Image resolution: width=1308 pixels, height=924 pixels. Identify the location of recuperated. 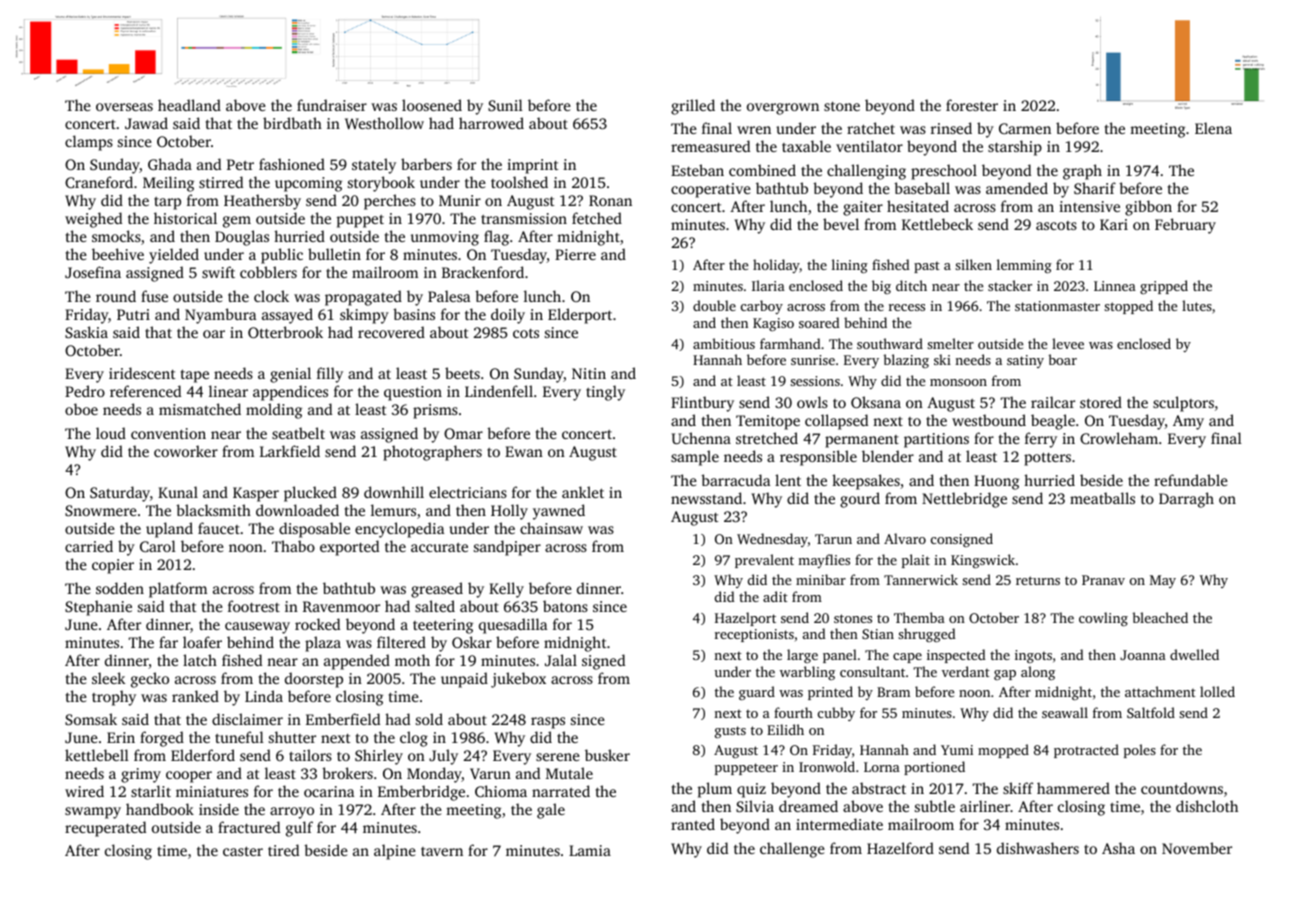
(105, 829).
